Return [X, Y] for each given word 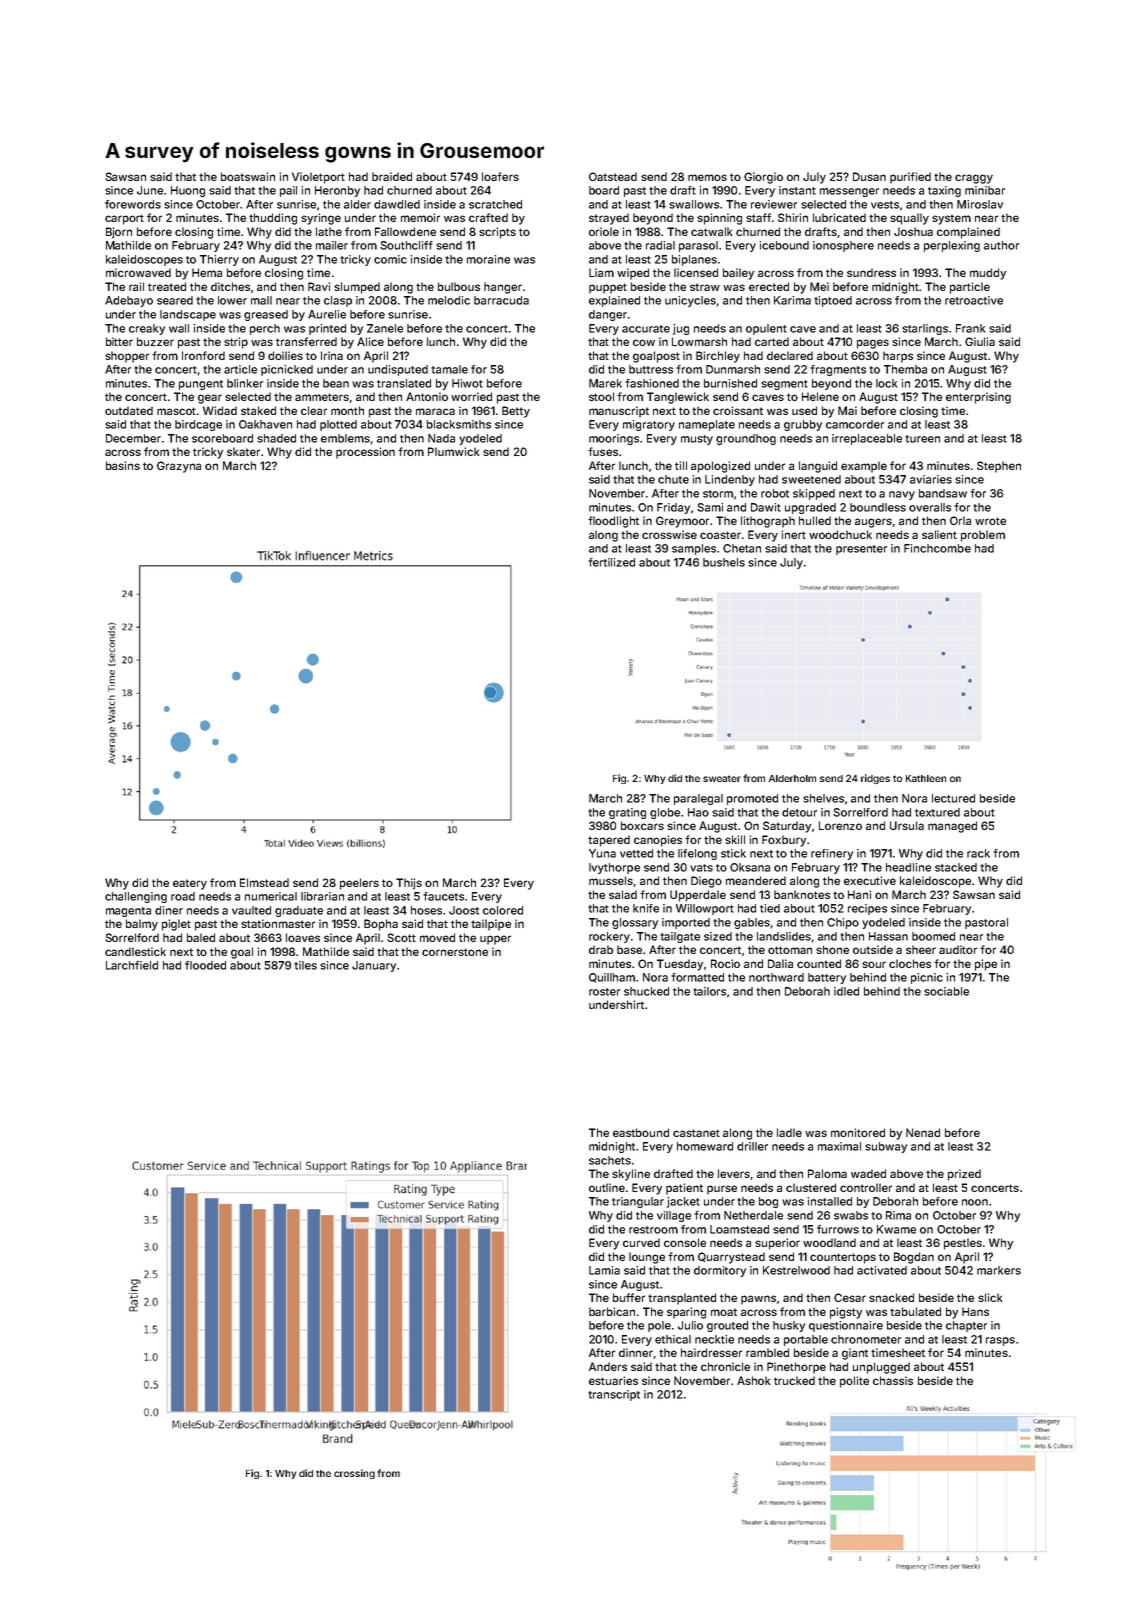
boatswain [248, 176]
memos [707, 177]
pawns [758, 1300]
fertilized [611, 562]
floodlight [613, 522]
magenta [128, 912]
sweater [722, 779]
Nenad [923, 1132]
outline [607, 1187]
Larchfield [132, 965]
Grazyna [179, 467]
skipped [814, 494]
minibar [985, 190]
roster [604, 992]
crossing [354, 1474]
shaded [276, 438]
